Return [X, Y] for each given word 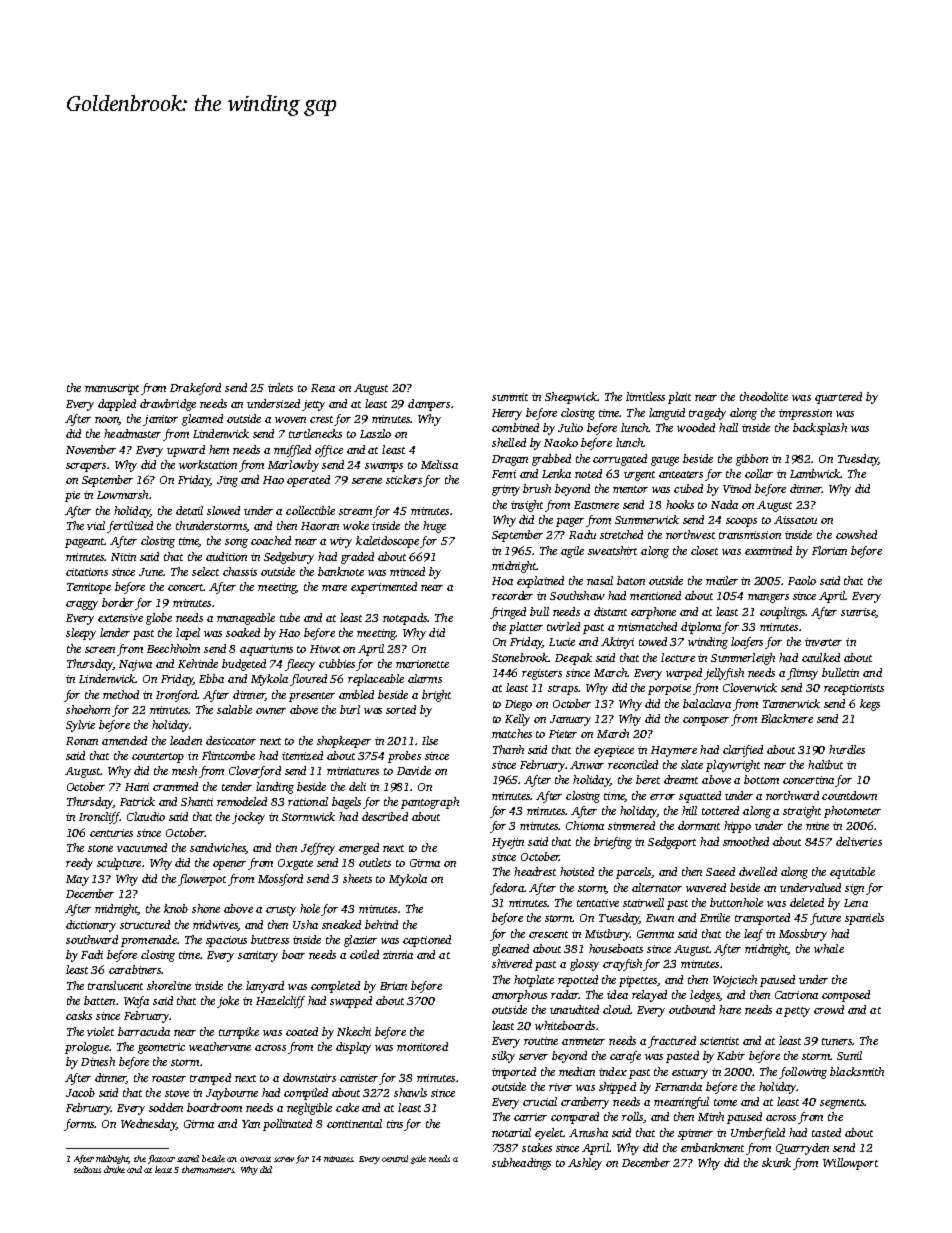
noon [107, 421]
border [118, 602]
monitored [422, 1046]
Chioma [585, 825]
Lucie [562, 642]
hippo [737, 827]
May [77, 880]
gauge [665, 461]
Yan [251, 1124]
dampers [429, 405]
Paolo [802, 580]
